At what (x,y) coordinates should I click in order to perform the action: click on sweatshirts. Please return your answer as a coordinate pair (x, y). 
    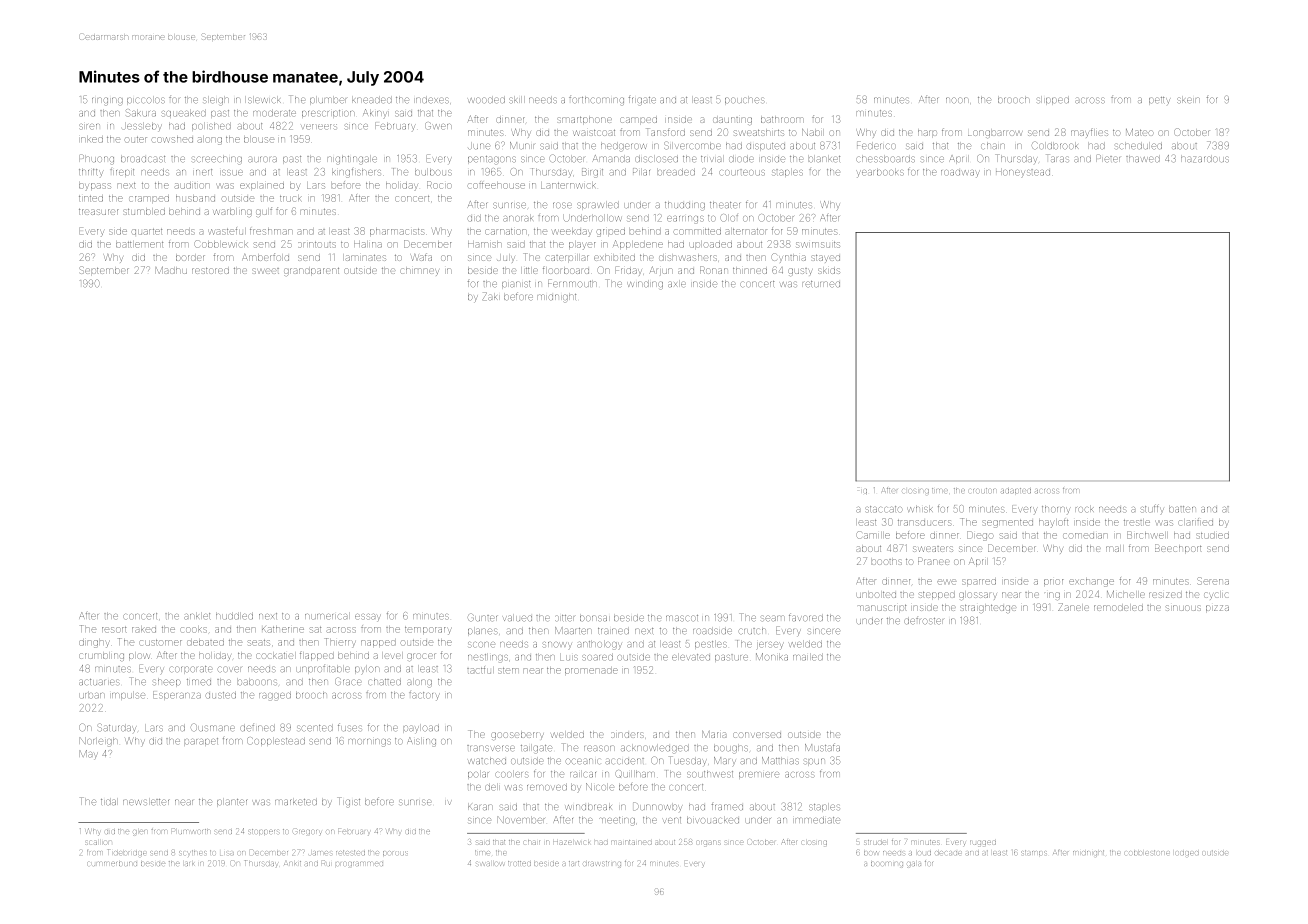
    Looking at the image, I should click on (759, 133).
